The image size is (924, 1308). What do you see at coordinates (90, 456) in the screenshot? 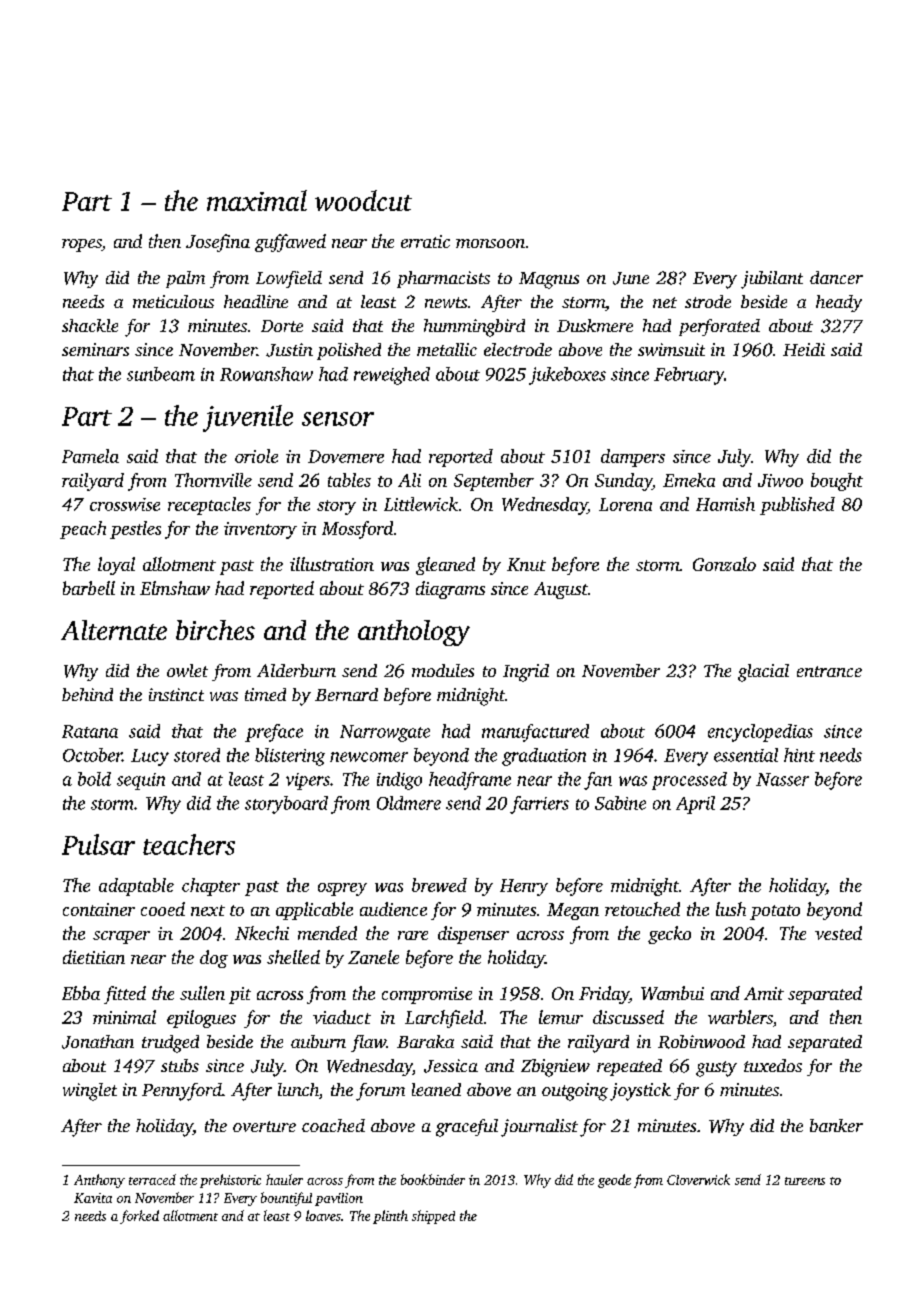
I see `Pamela` at bounding box center [90, 456].
